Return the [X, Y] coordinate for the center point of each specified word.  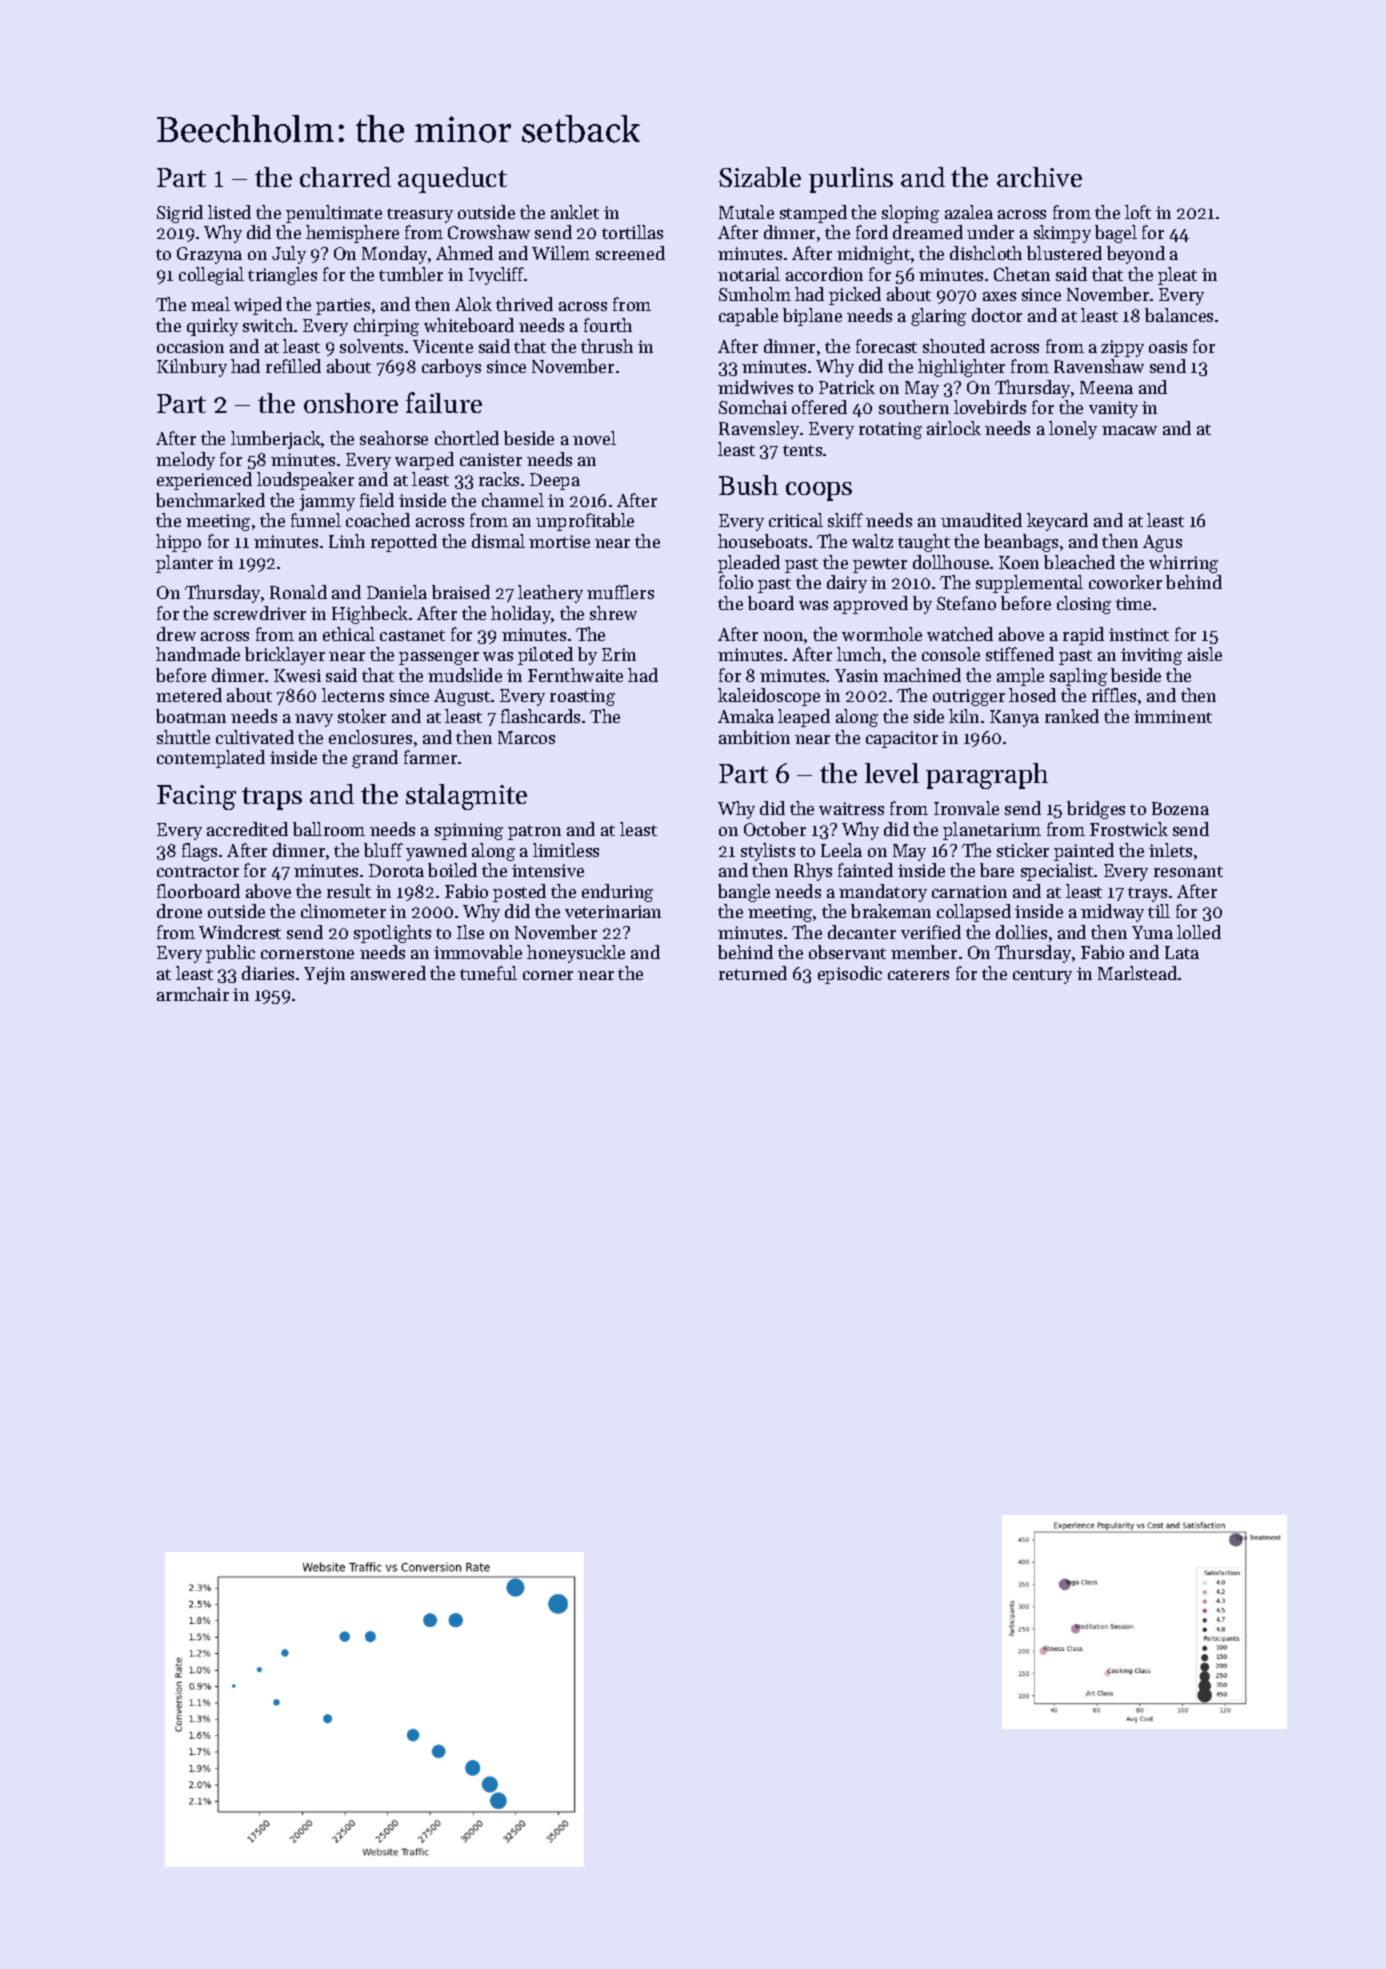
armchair [193, 994]
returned [753, 973]
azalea [969, 212]
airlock [954, 428]
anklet [575, 212]
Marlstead [1137, 973]
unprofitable [585, 522]
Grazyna [209, 255]
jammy [327, 502]
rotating [890, 430]
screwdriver [260, 613]
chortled [467, 438]
